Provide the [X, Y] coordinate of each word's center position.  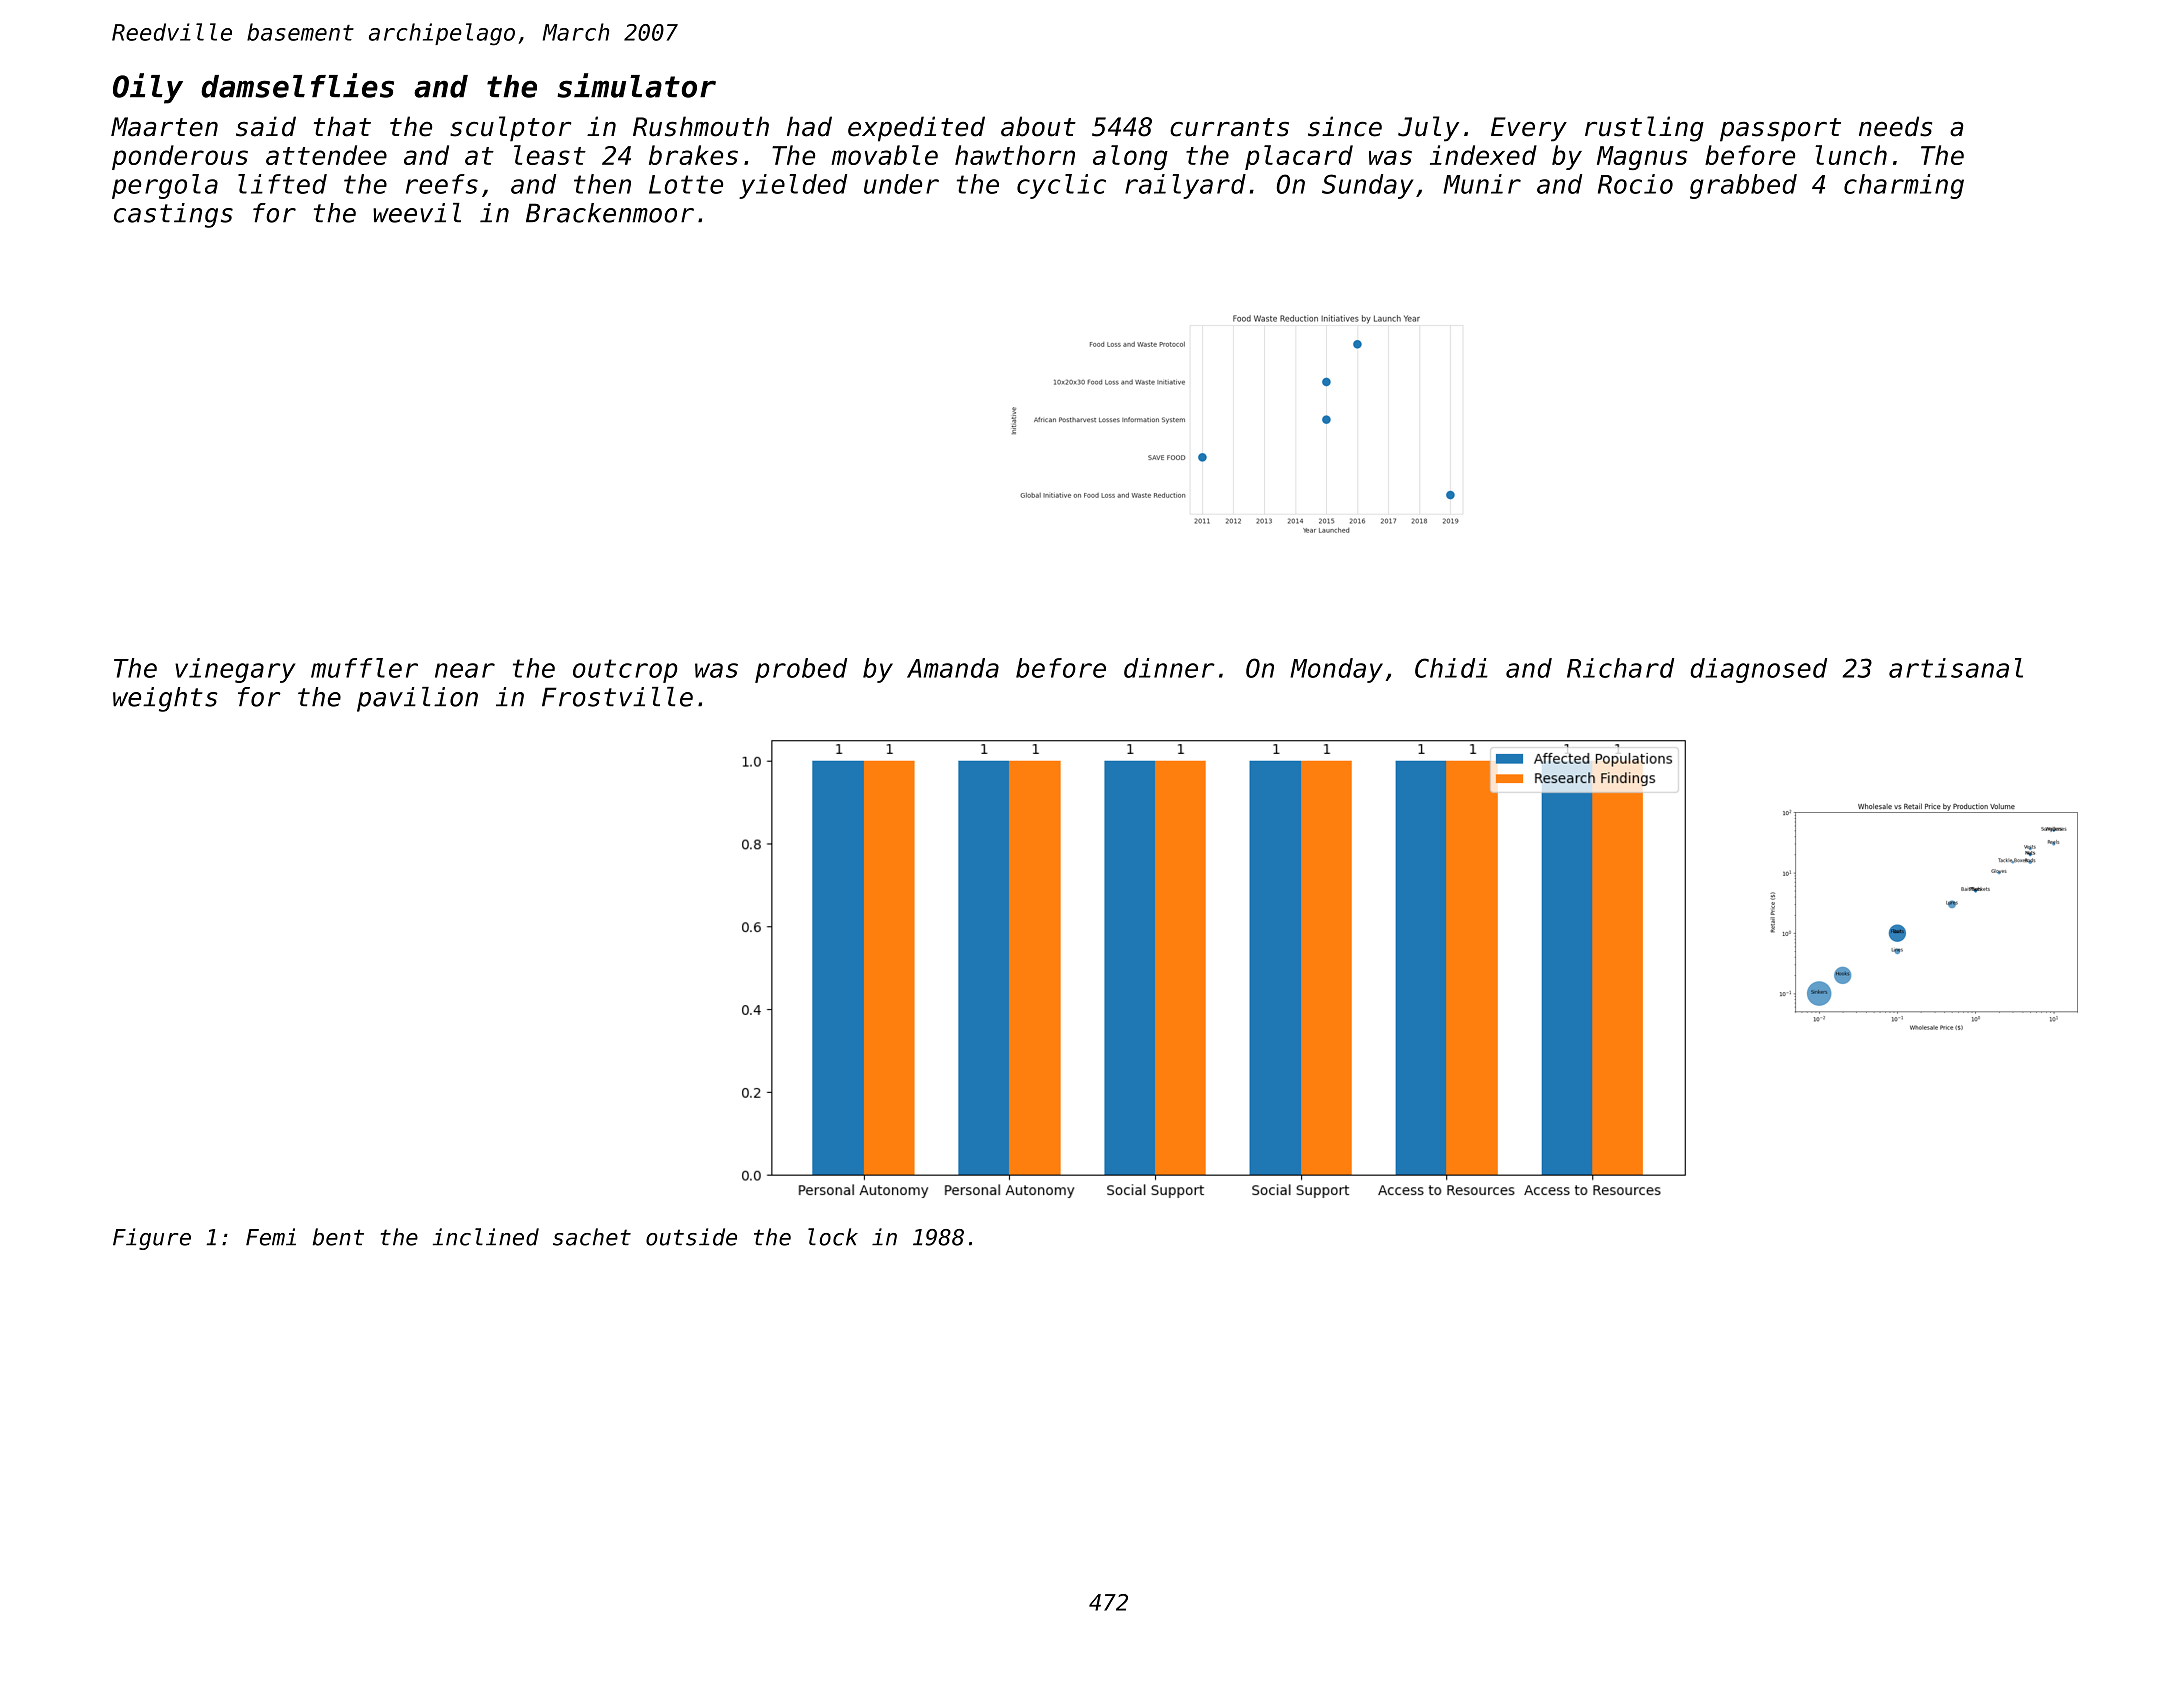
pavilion [417, 699]
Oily [148, 88]
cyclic [1061, 186]
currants [1229, 127]
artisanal [1956, 668]
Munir [1482, 184]
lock [833, 1237]
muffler [364, 668]
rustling [1644, 129]
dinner [1169, 668]
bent [338, 1237]
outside [691, 1237]
